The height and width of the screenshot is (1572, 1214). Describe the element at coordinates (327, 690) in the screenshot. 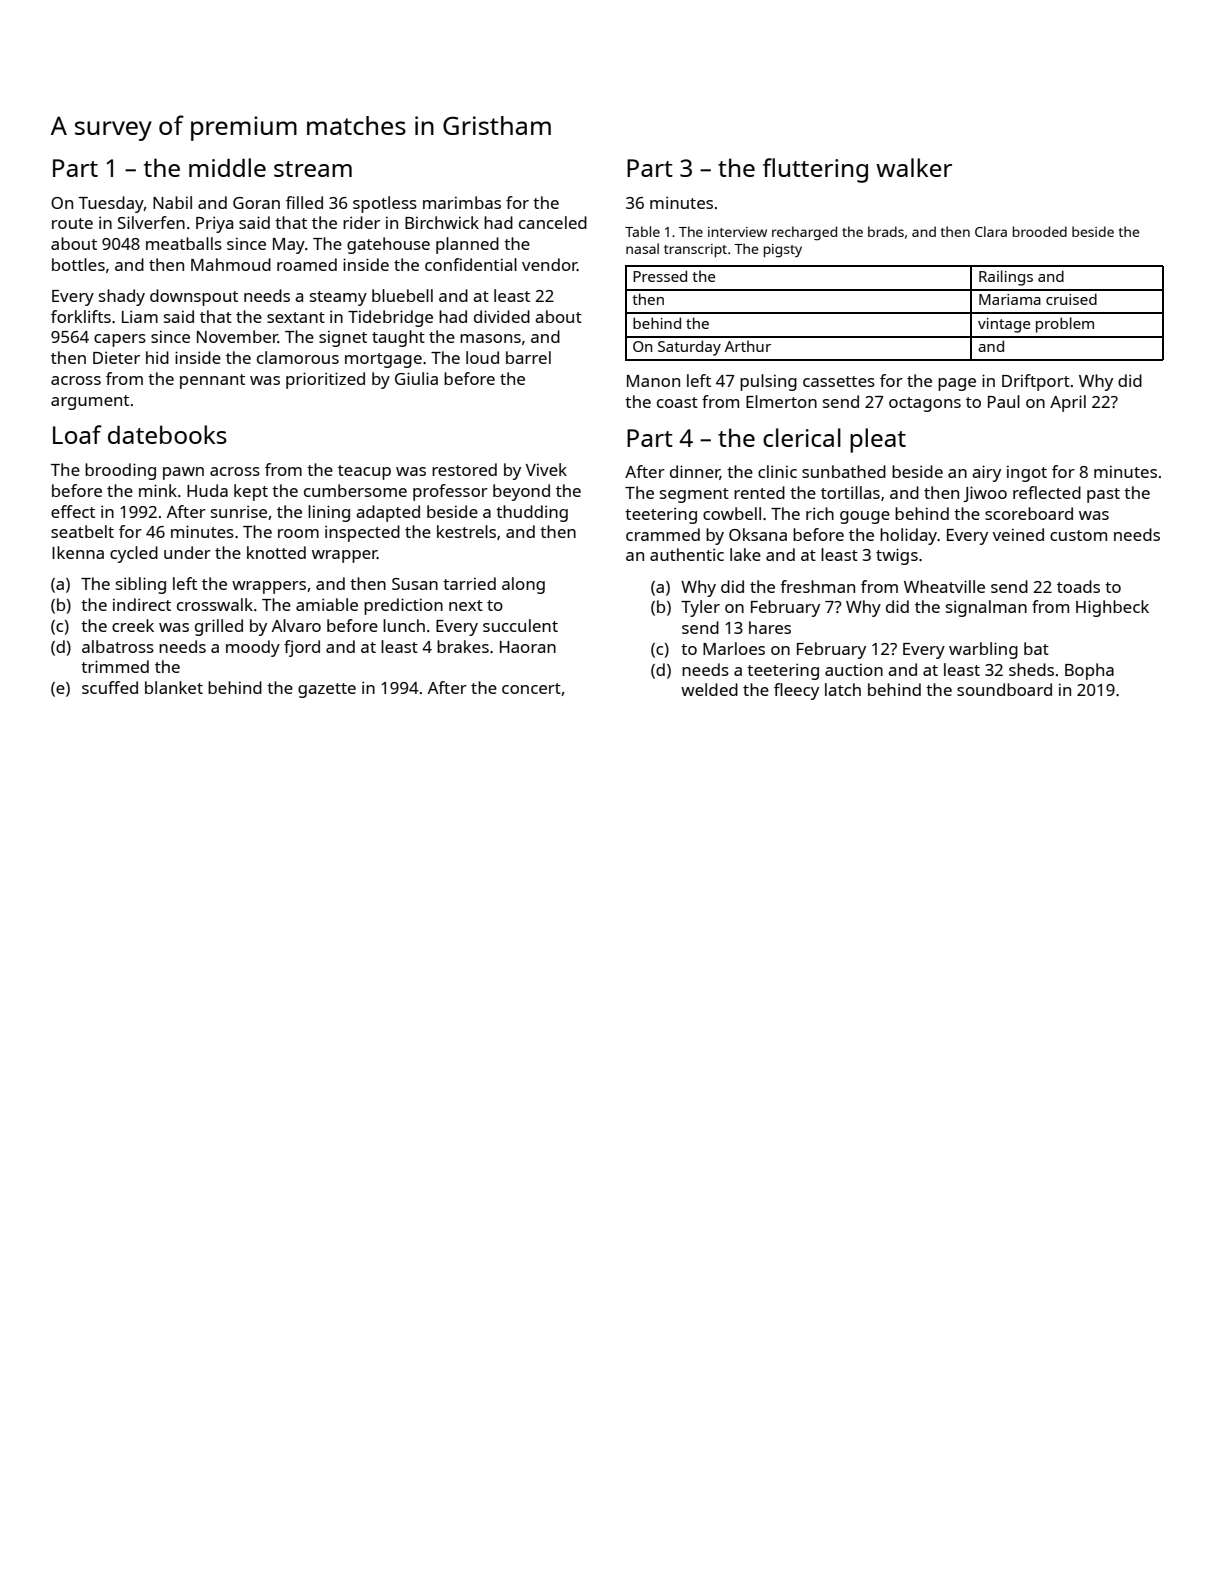

I see `gazette` at that location.
